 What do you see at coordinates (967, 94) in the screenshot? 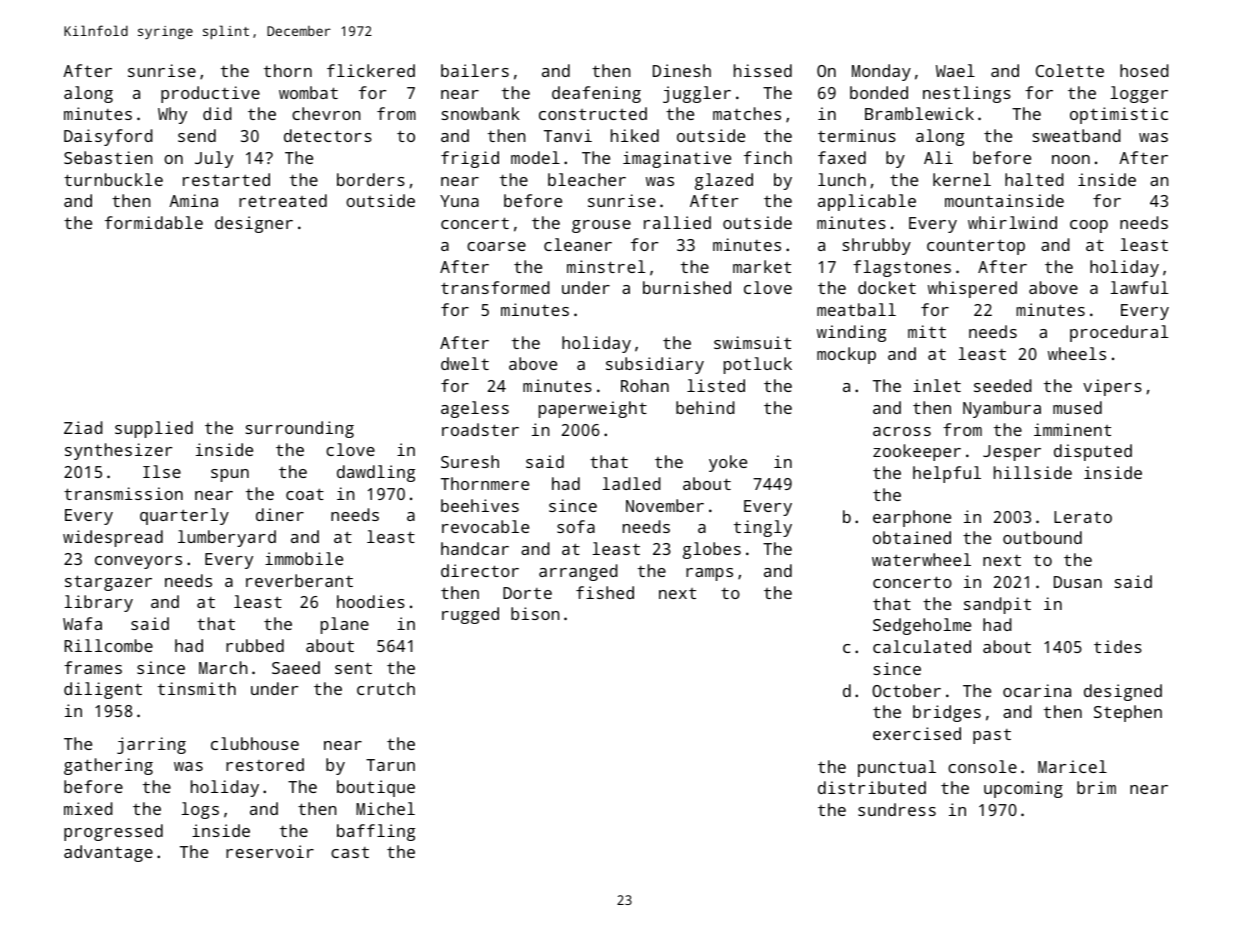
I see `nestlings` at bounding box center [967, 94].
